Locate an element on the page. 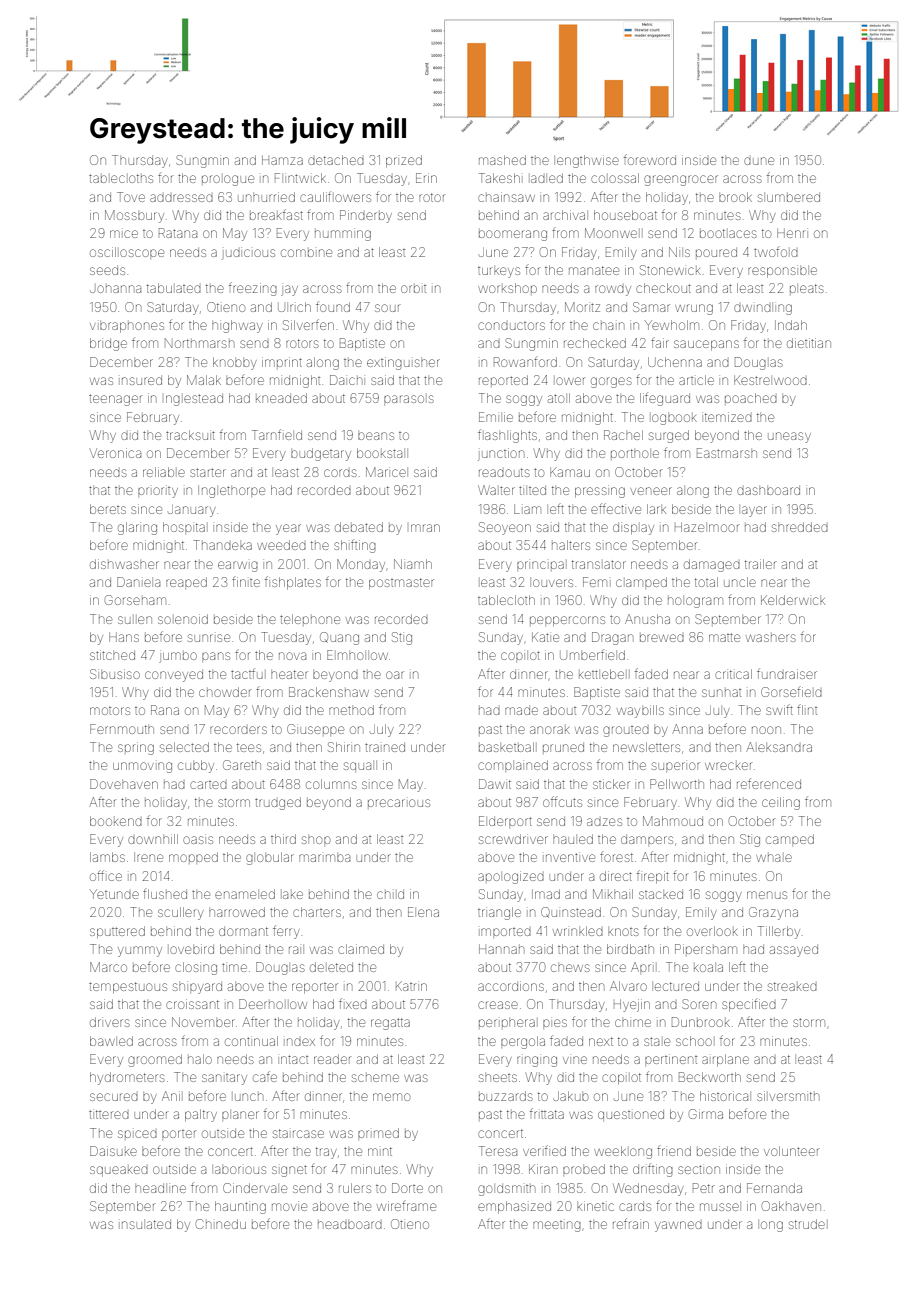 The width and height of the page is (924, 1308). seeds is located at coordinates (107, 270).
